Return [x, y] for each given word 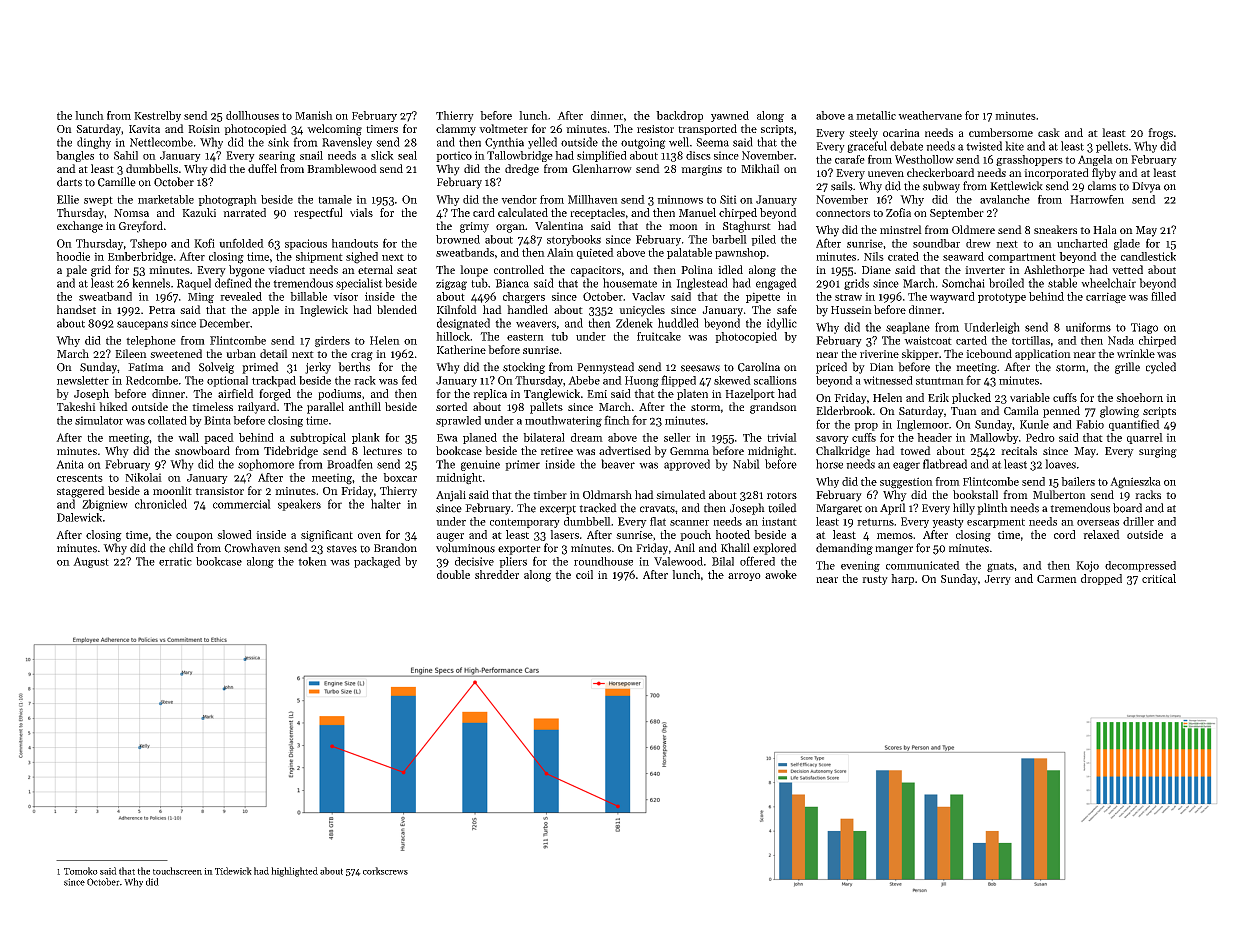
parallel [325, 408]
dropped [1101, 579]
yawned [730, 116]
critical [1159, 578]
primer [522, 465]
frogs [1160, 134]
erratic [175, 561]
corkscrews [385, 871]
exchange [80, 227]
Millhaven [593, 199]
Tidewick [233, 871]
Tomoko [81, 871]
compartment [1022, 258]
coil [584, 574]
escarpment [996, 523]
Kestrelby [157, 116]
